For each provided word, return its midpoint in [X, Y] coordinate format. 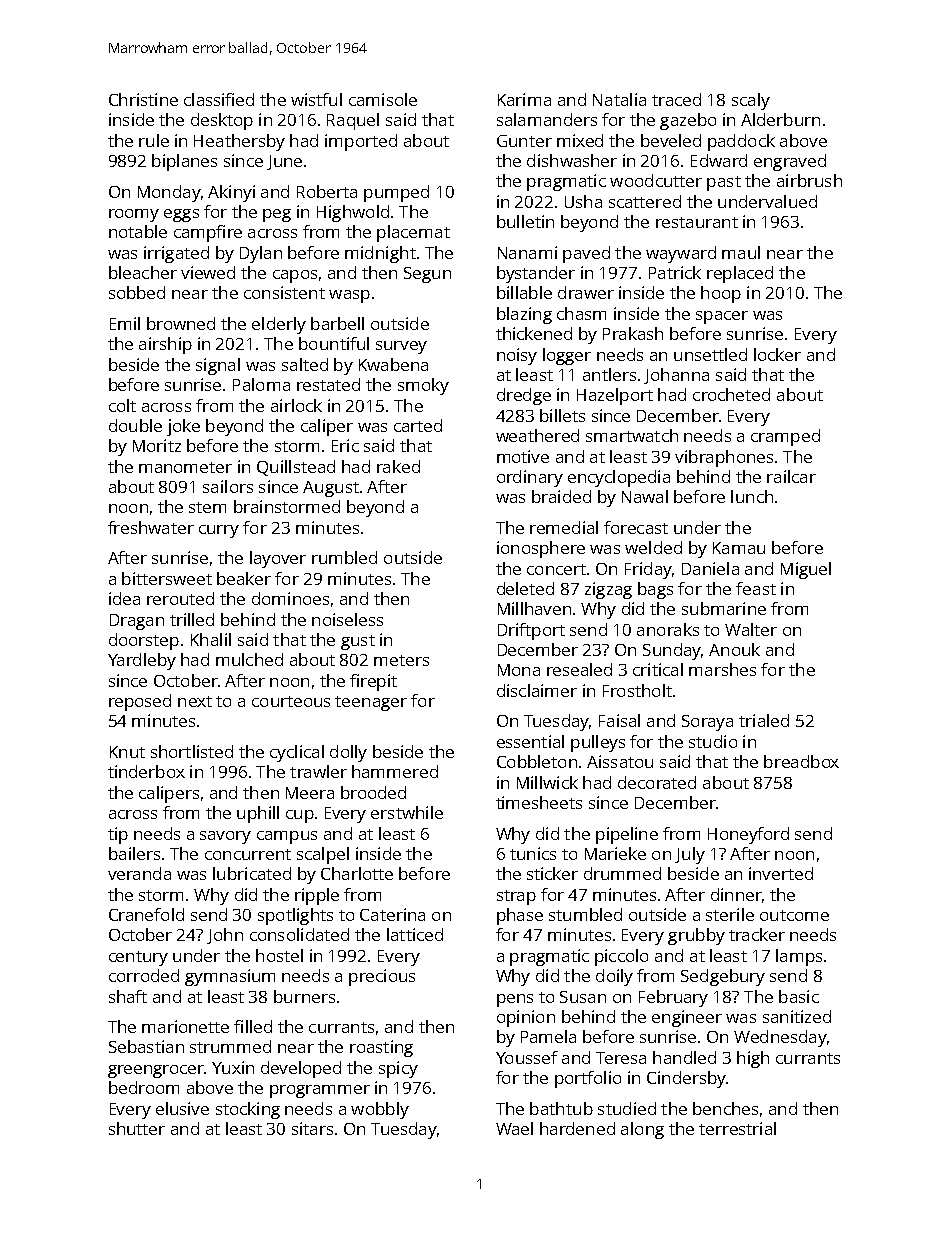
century [138, 958]
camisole [383, 99]
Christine [143, 99]
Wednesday [780, 1038]
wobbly [380, 1110]
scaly [751, 101]
